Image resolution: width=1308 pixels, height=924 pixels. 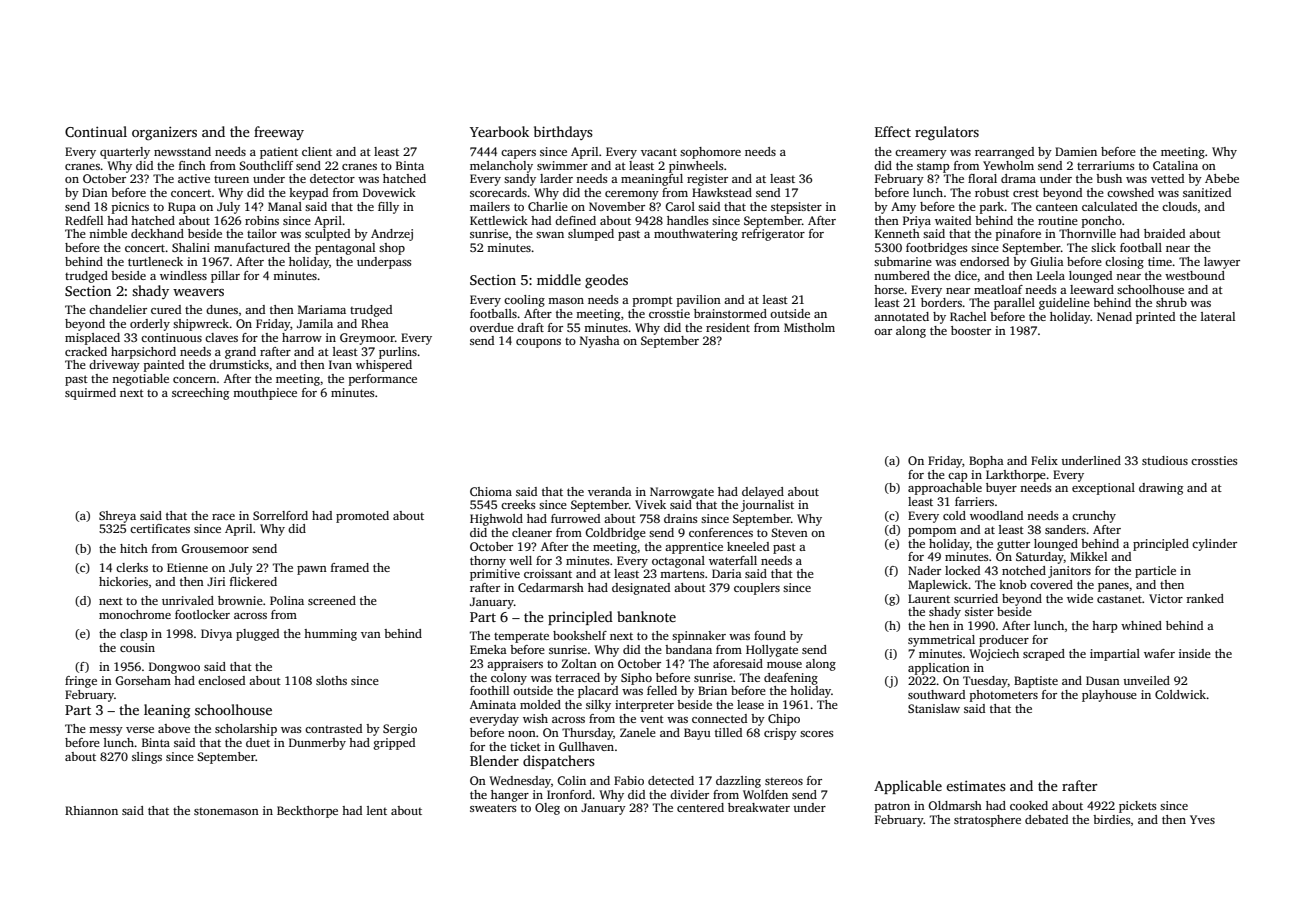 What do you see at coordinates (767, 506) in the image?
I see `journalist` at bounding box center [767, 506].
